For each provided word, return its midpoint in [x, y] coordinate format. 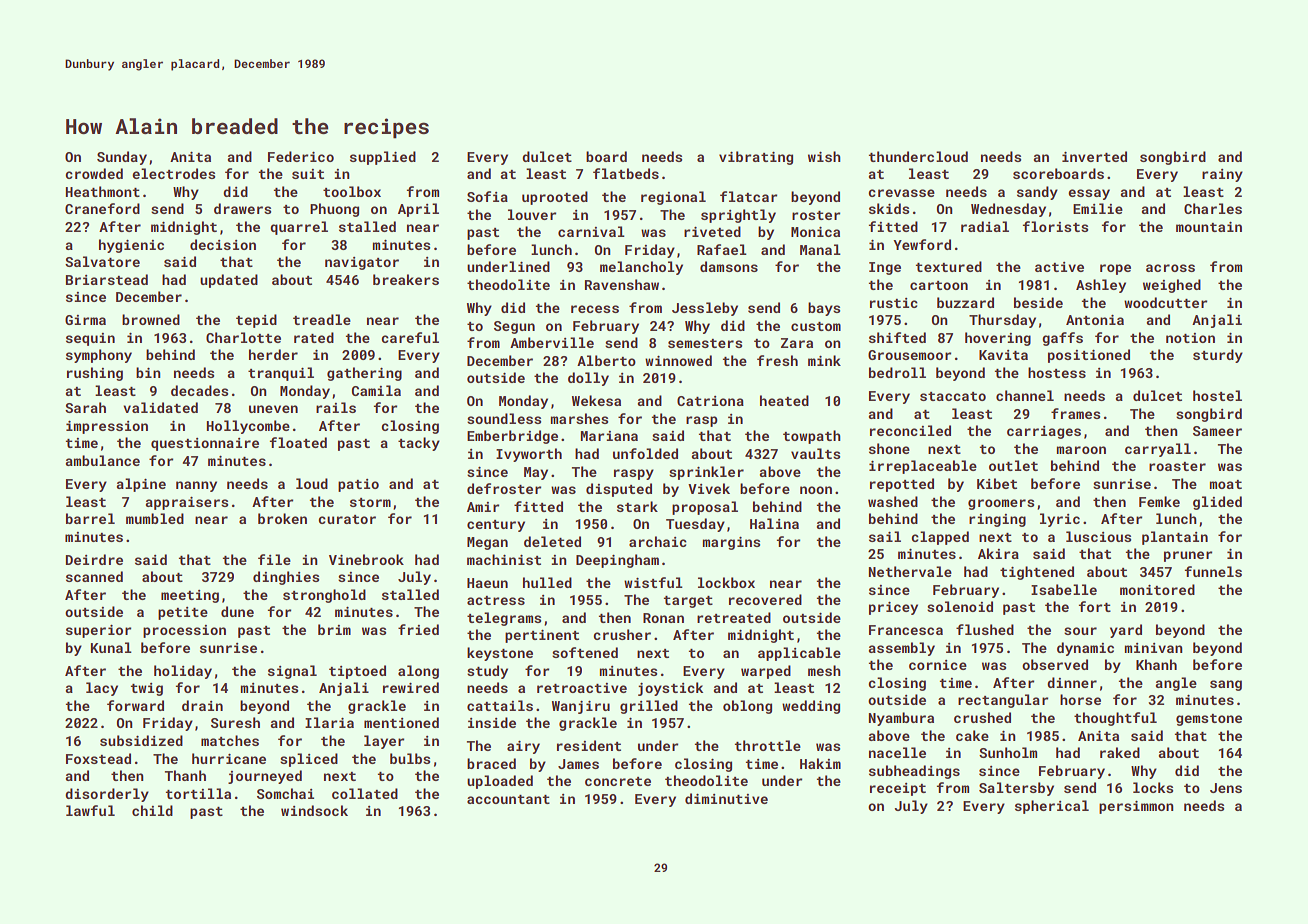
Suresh [235, 722]
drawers [242, 208]
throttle [767, 745]
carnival [591, 231]
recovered [765, 599]
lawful [90, 810]
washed [893, 501]
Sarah [85, 407]
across [1170, 268]
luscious [1098, 536]
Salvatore [102, 261]
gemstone [1209, 720]
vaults [815, 453]
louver [532, 214]
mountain [1209, 227]
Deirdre [94, 559]
